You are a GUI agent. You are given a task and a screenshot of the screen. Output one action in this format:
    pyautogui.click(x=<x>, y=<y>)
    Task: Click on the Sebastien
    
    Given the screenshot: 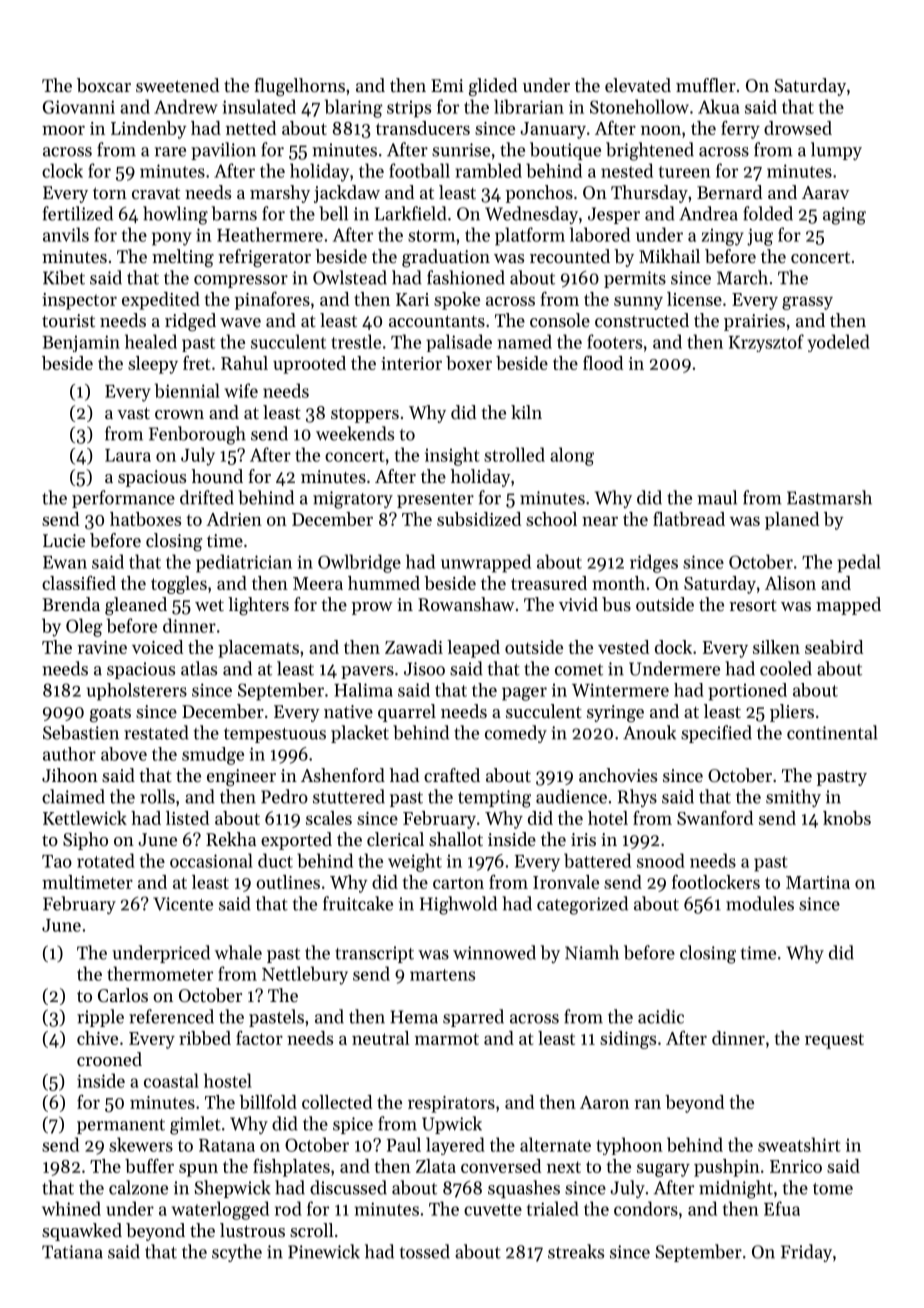 What is the action you would take?
    pyautogui.click(x=81, y=732)
